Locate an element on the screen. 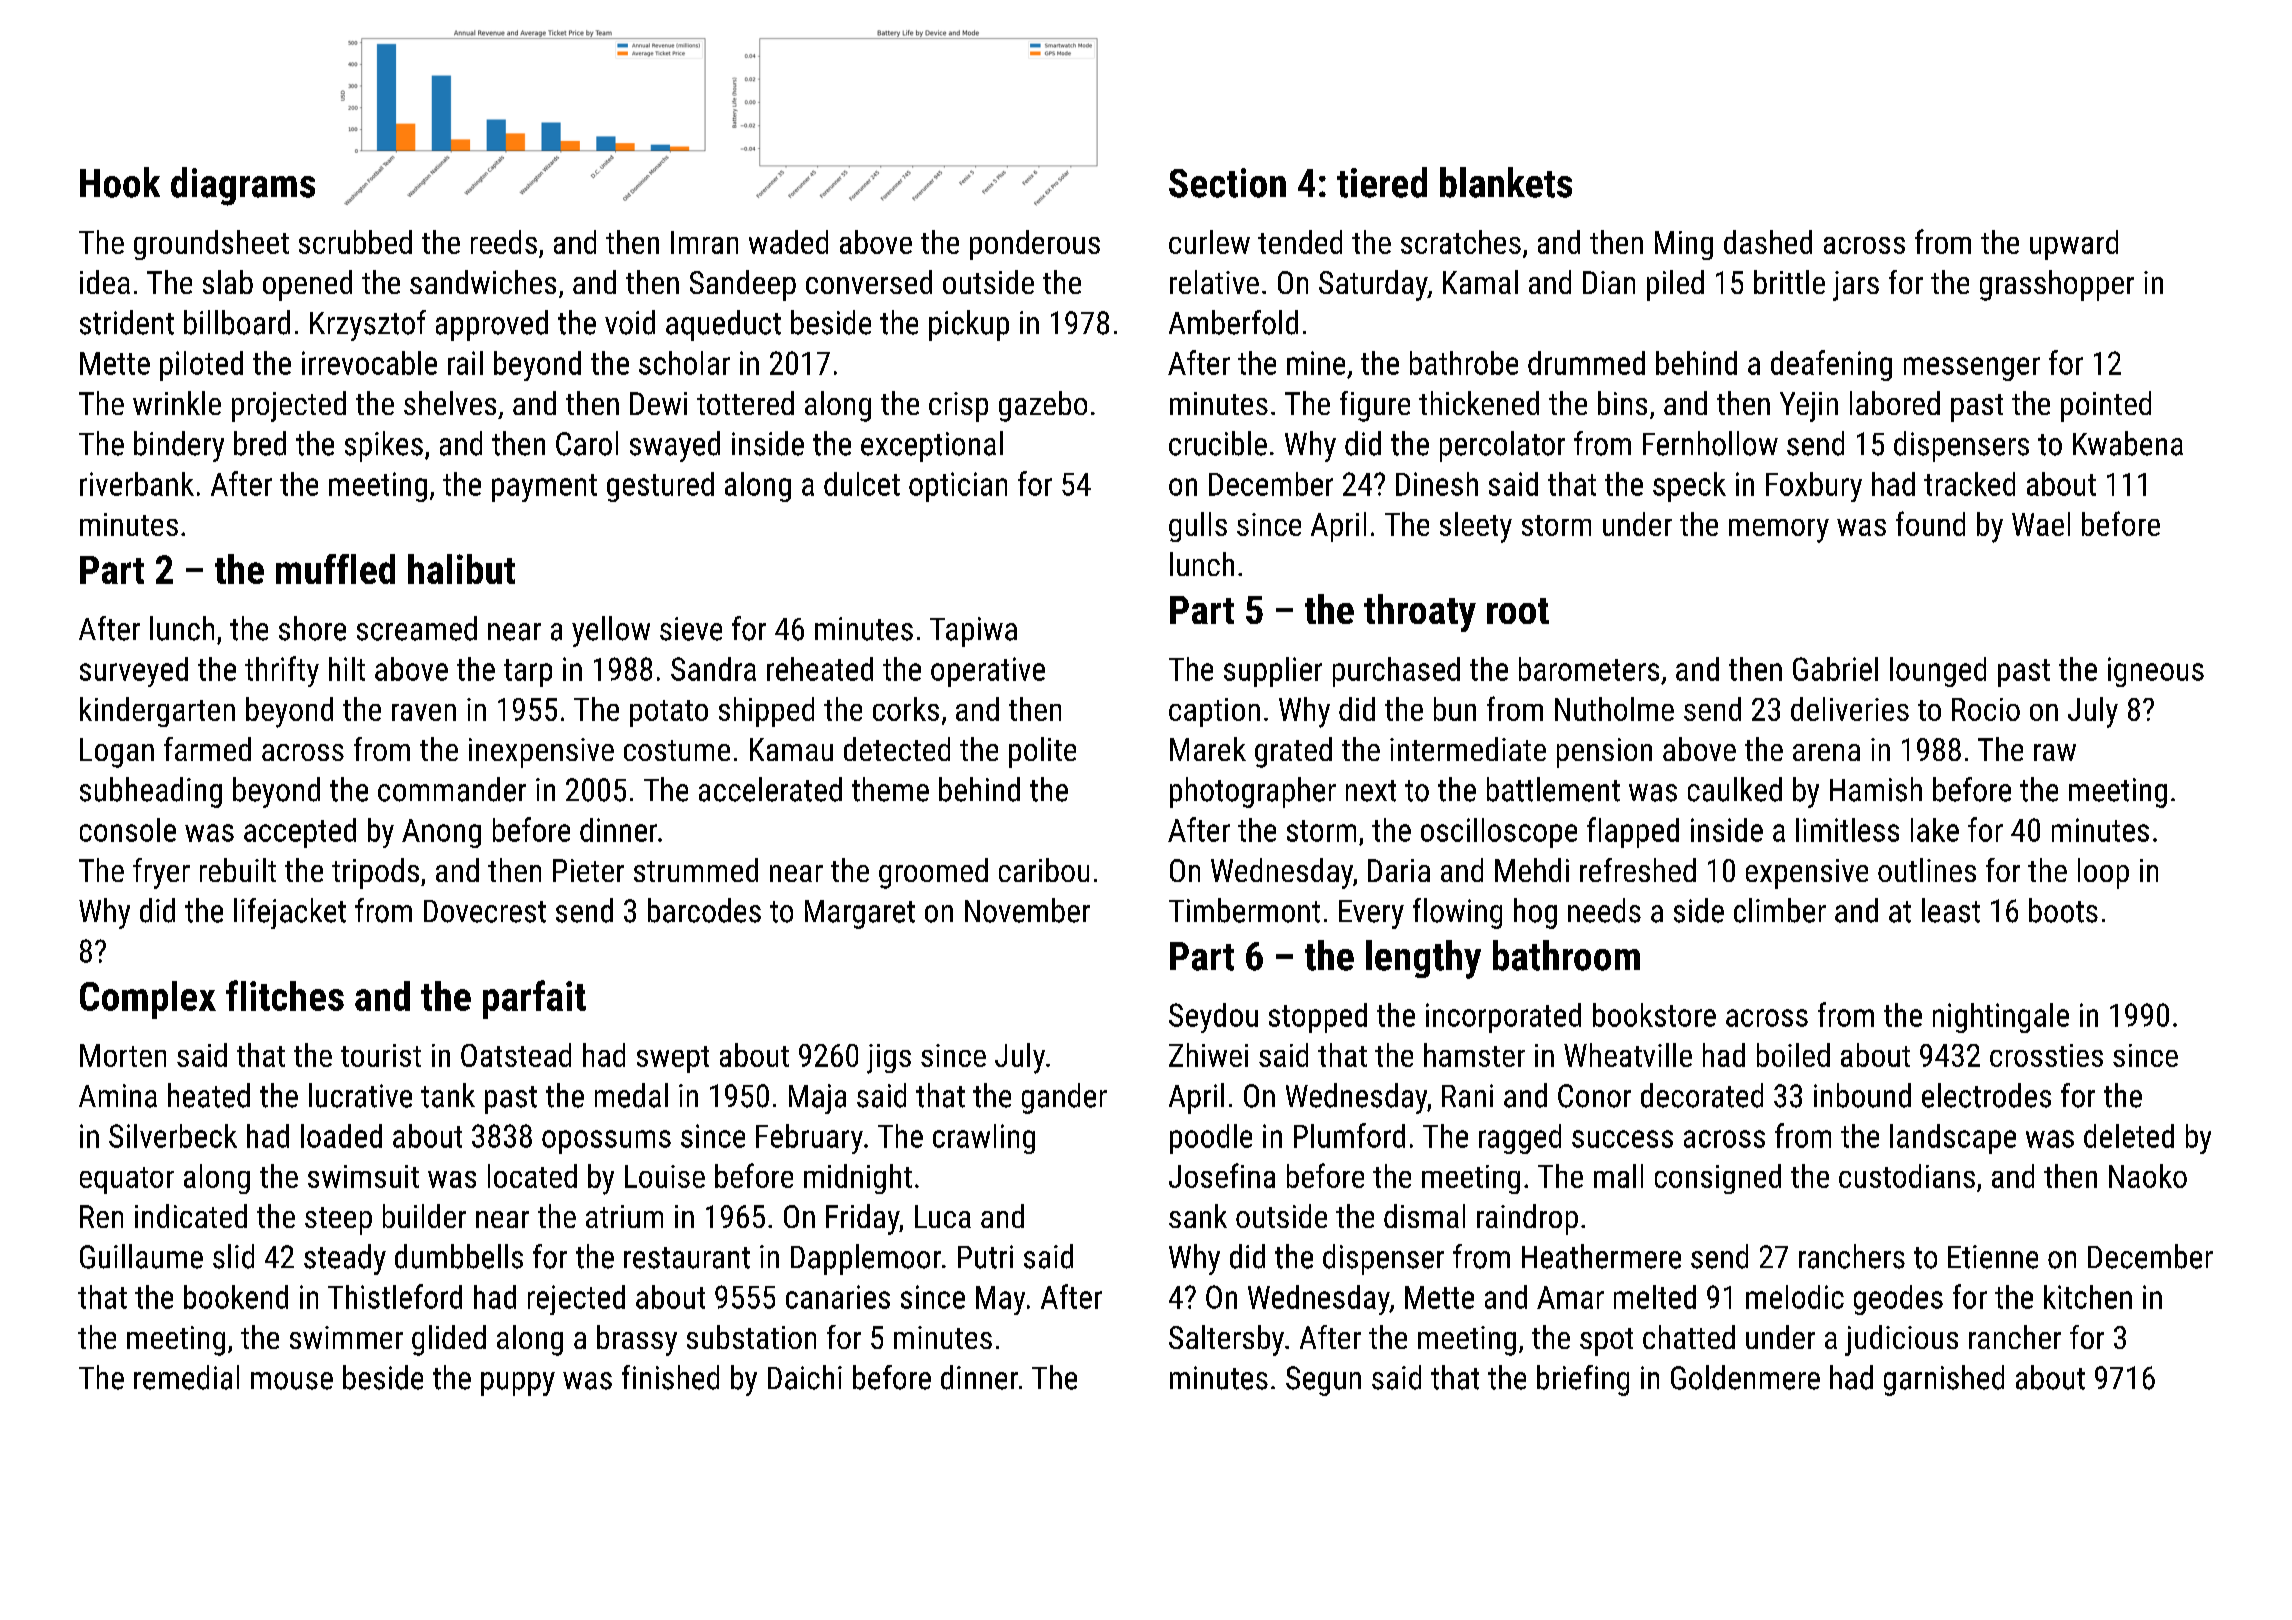  garnished is located at coordinates (1944, 1380).
